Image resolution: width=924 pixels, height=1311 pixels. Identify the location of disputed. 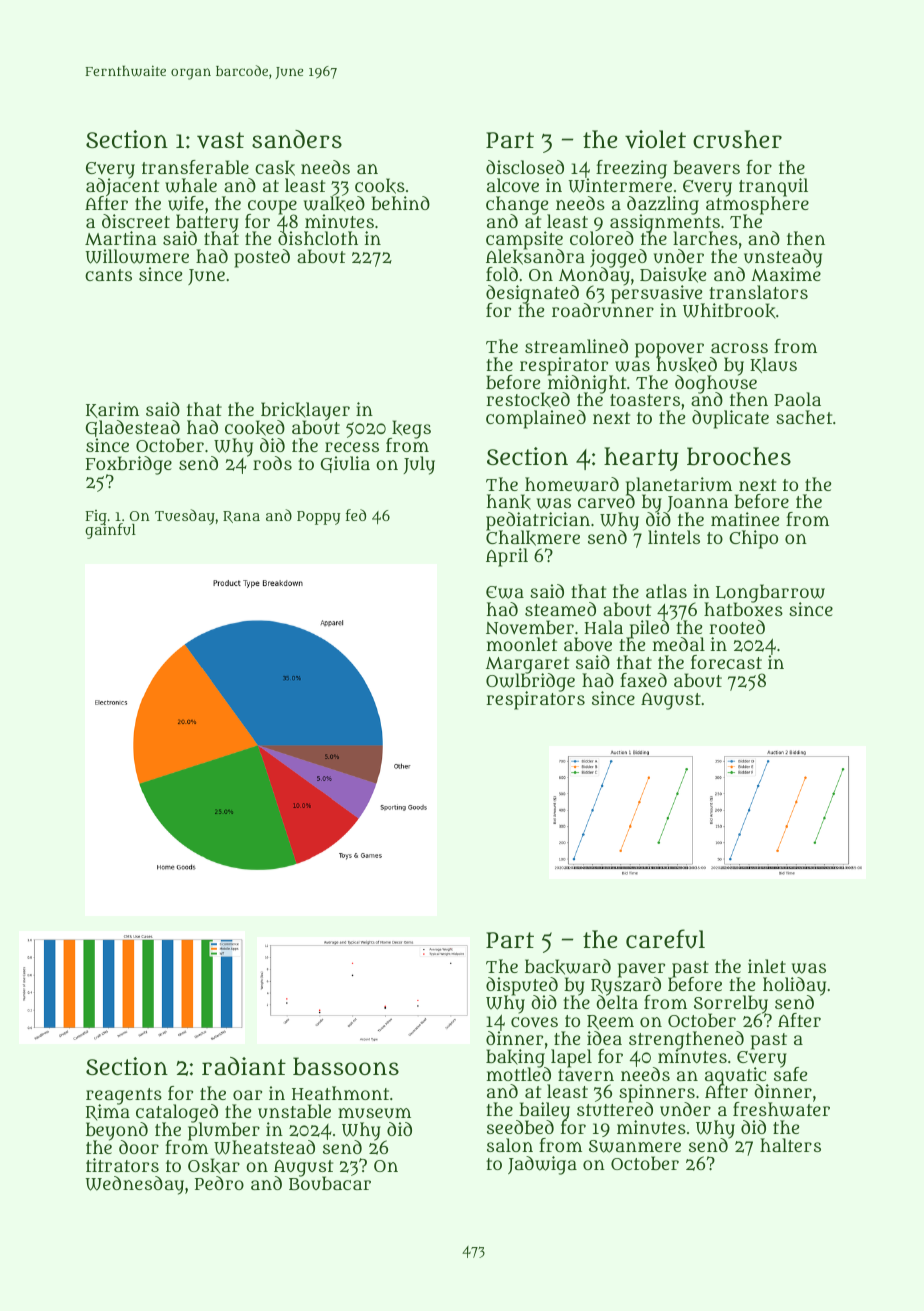
(522, 986).
